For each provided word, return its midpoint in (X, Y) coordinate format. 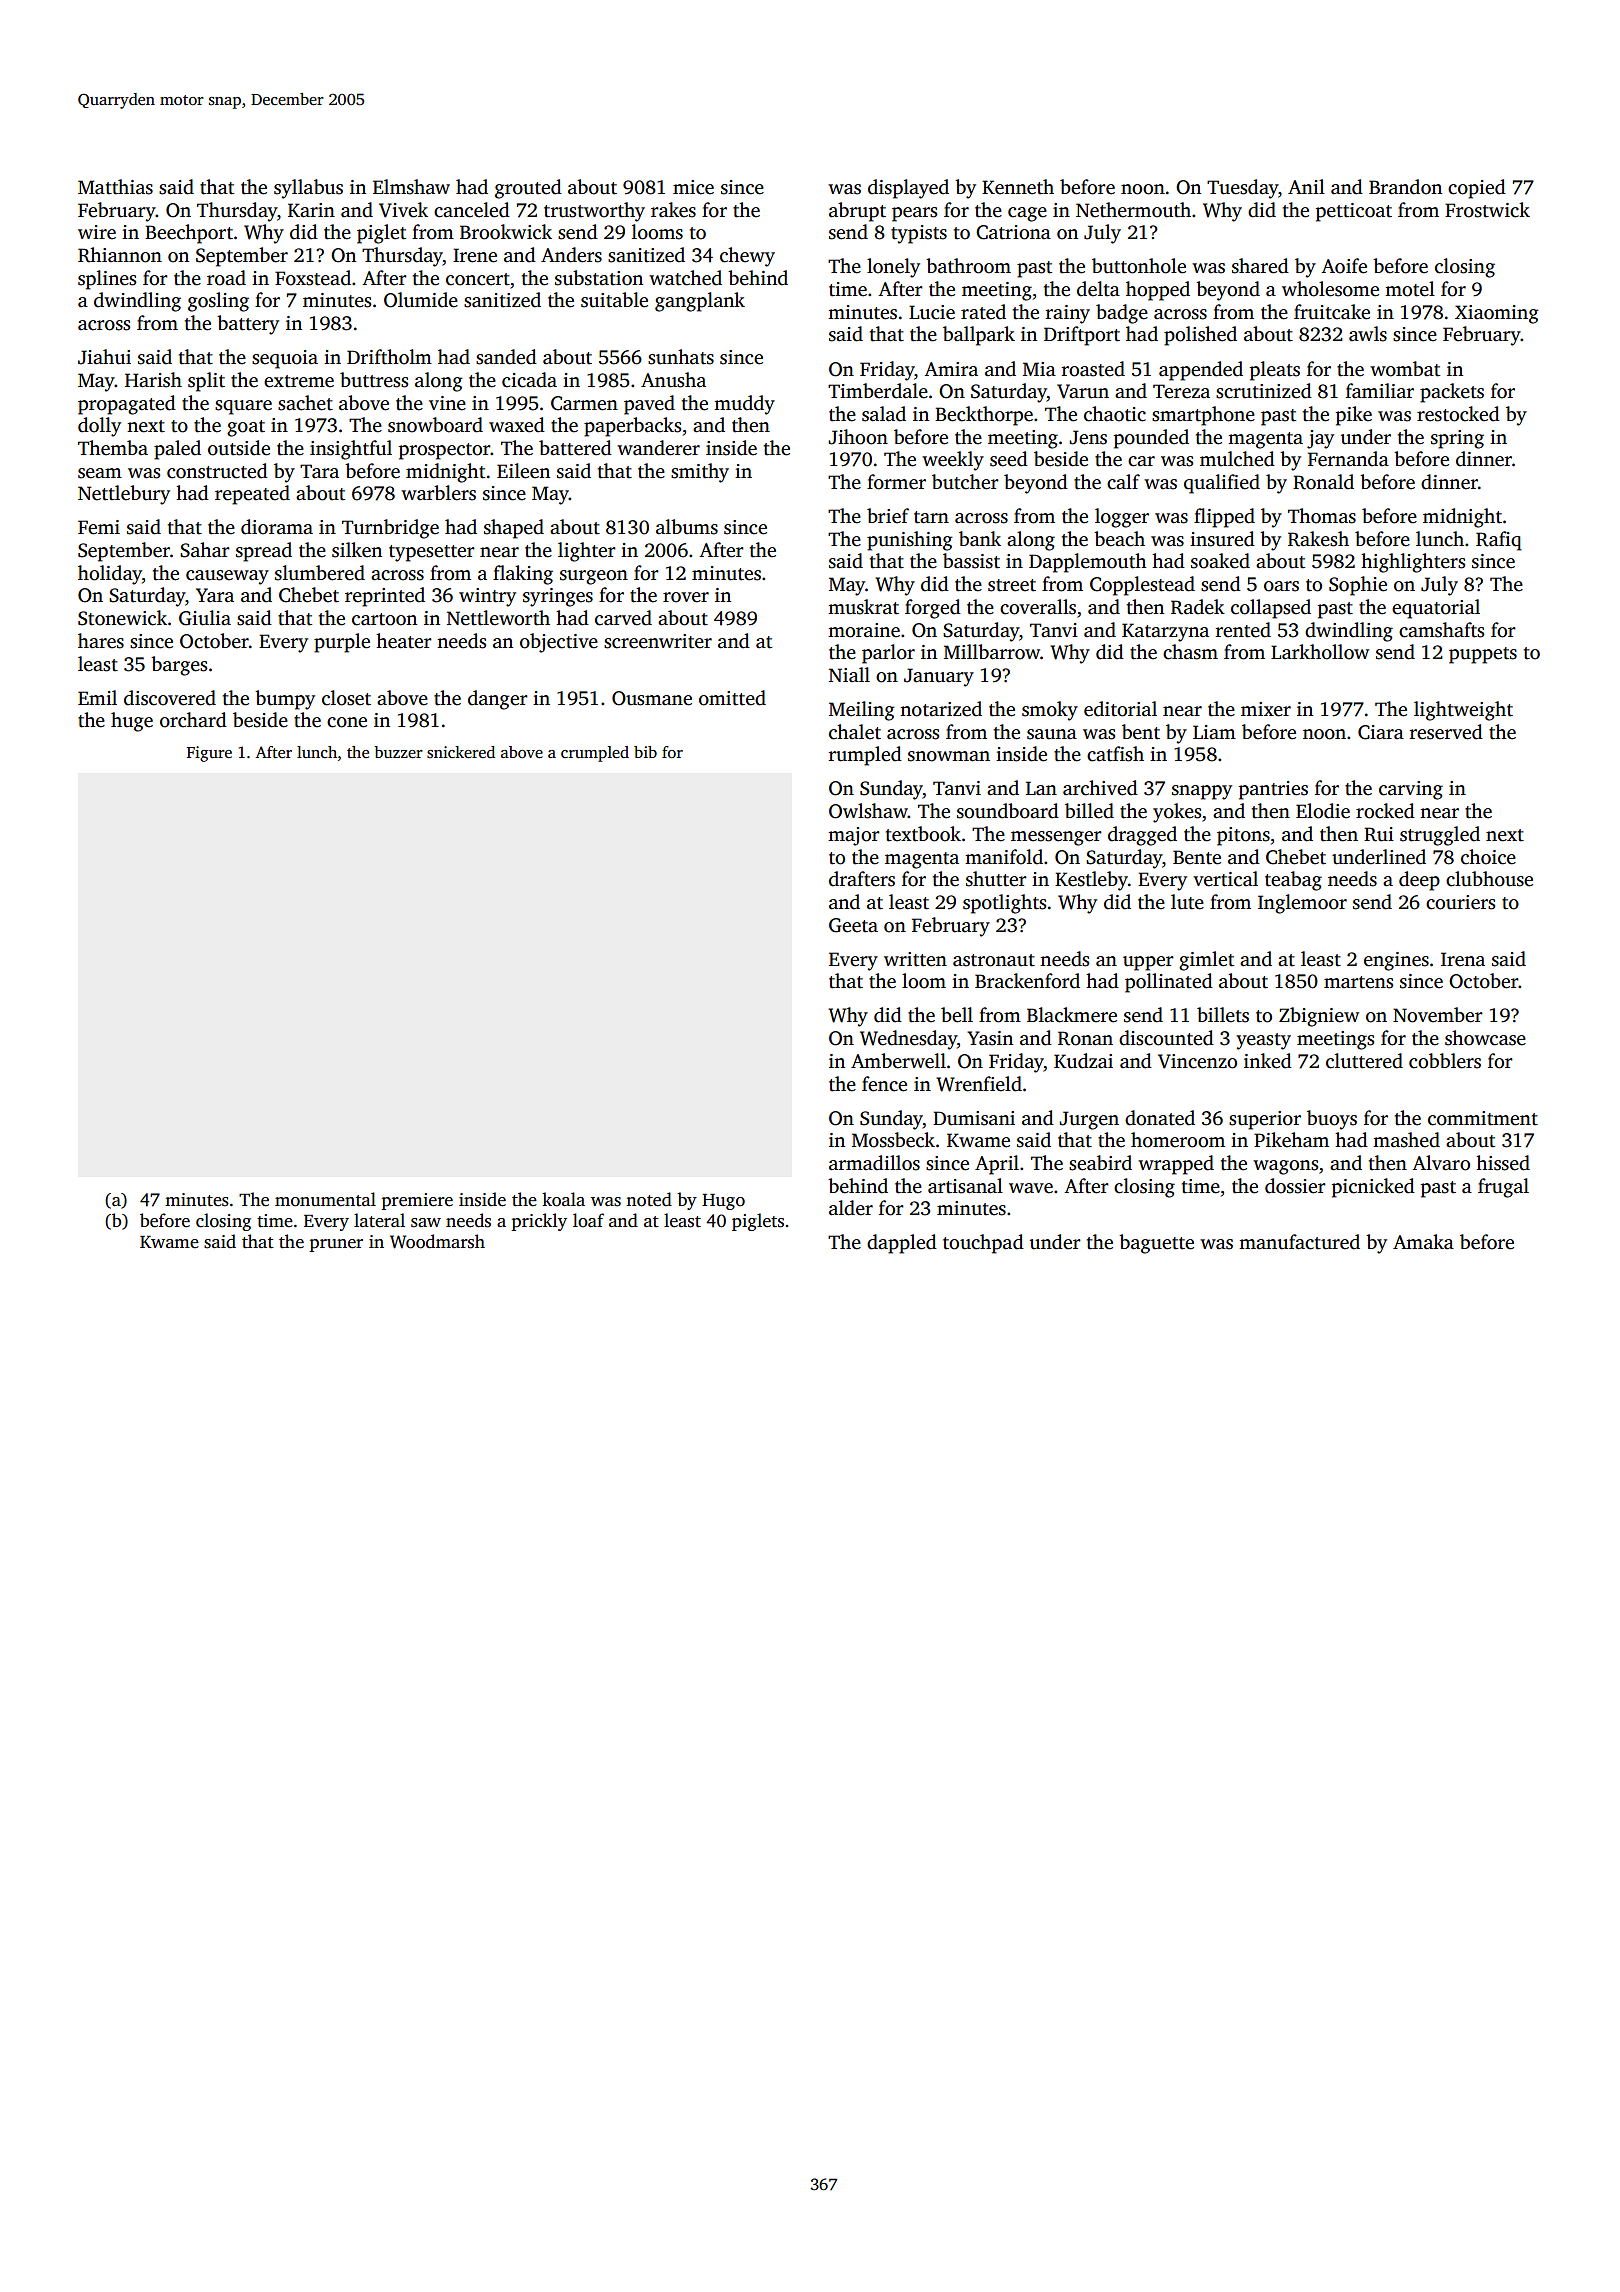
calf (1123, 482)
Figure (209, 754)
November (1438, 1015)
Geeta (853, 925)
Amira (951, 369)
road (226, 278)
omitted (732, 698)
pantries (1273, 790)
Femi (99, 527)
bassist (971, 561)
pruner (336, 1245)
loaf (588, 1220)
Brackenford (1027, 981)
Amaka (1423, 1242)
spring (1457, 439)
